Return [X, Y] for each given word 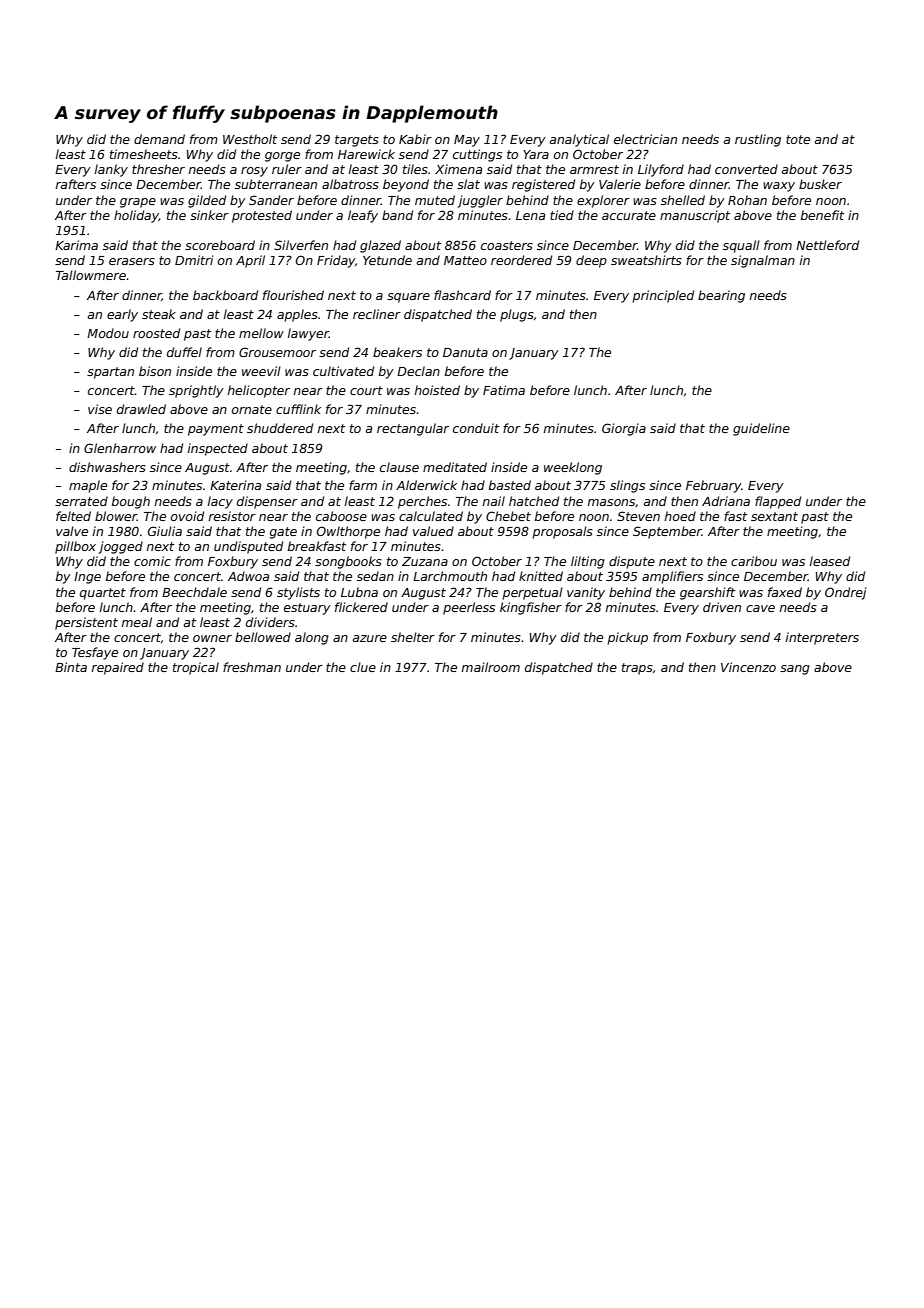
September [667, 532]
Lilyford [661, 170]
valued [433, 531]
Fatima [504, 390]
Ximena [458, 169]
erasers [132, 261]
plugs [517, 315]
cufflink [298, 409]
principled [663, 296]
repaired [118, 668]
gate [283, 533]
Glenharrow [120, 448]
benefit [822, 215]
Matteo [465, 260]
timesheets [144, 154]
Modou [108, 333]
